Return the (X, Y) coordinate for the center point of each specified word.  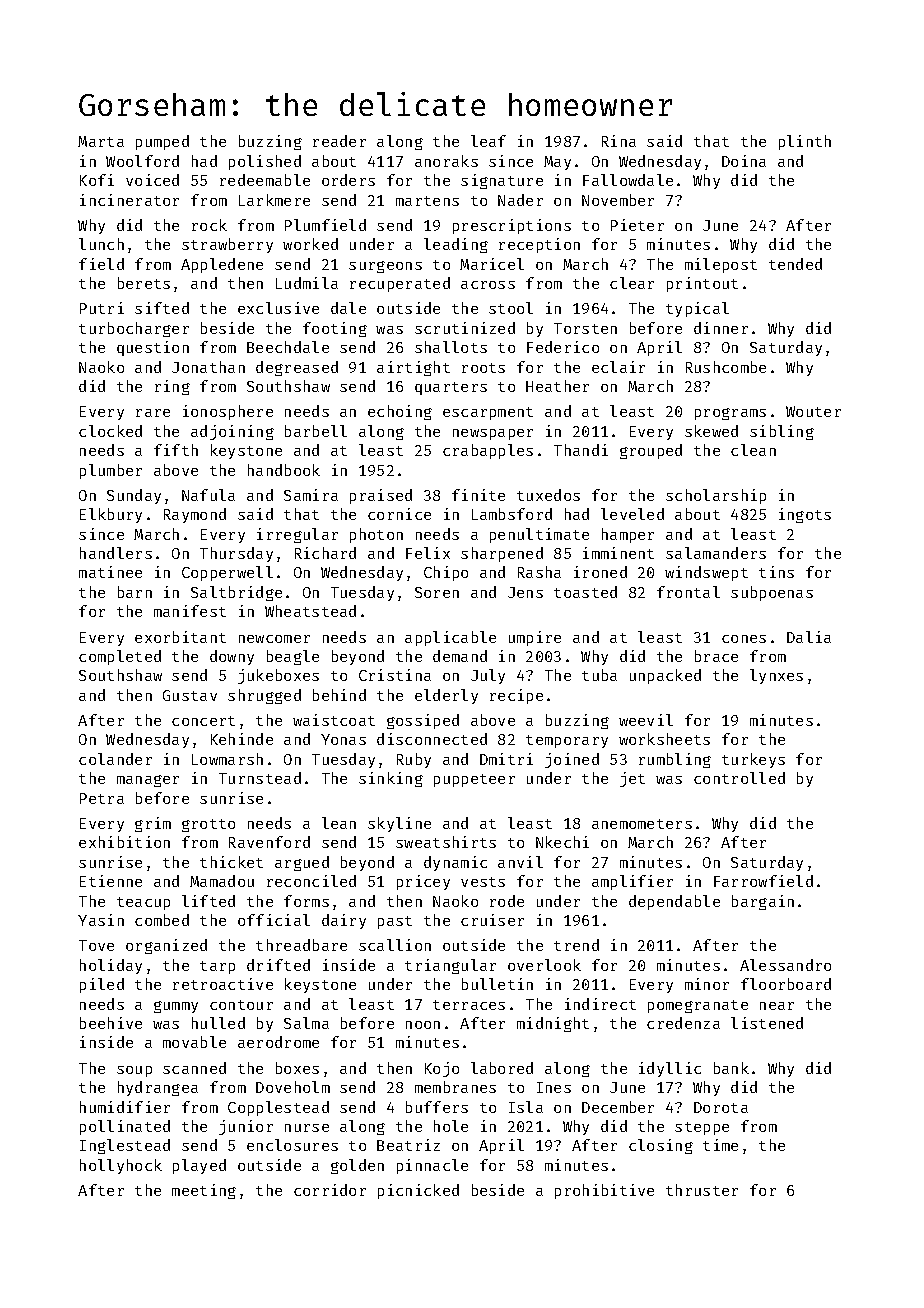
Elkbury (111, 515)
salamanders (716, 553)
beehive (111, 1023)
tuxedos (548, 495)
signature (502, 181)
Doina (744, 161)
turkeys (753, 760)
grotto (208, 825)
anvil (520, 862)
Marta (101, 141)
